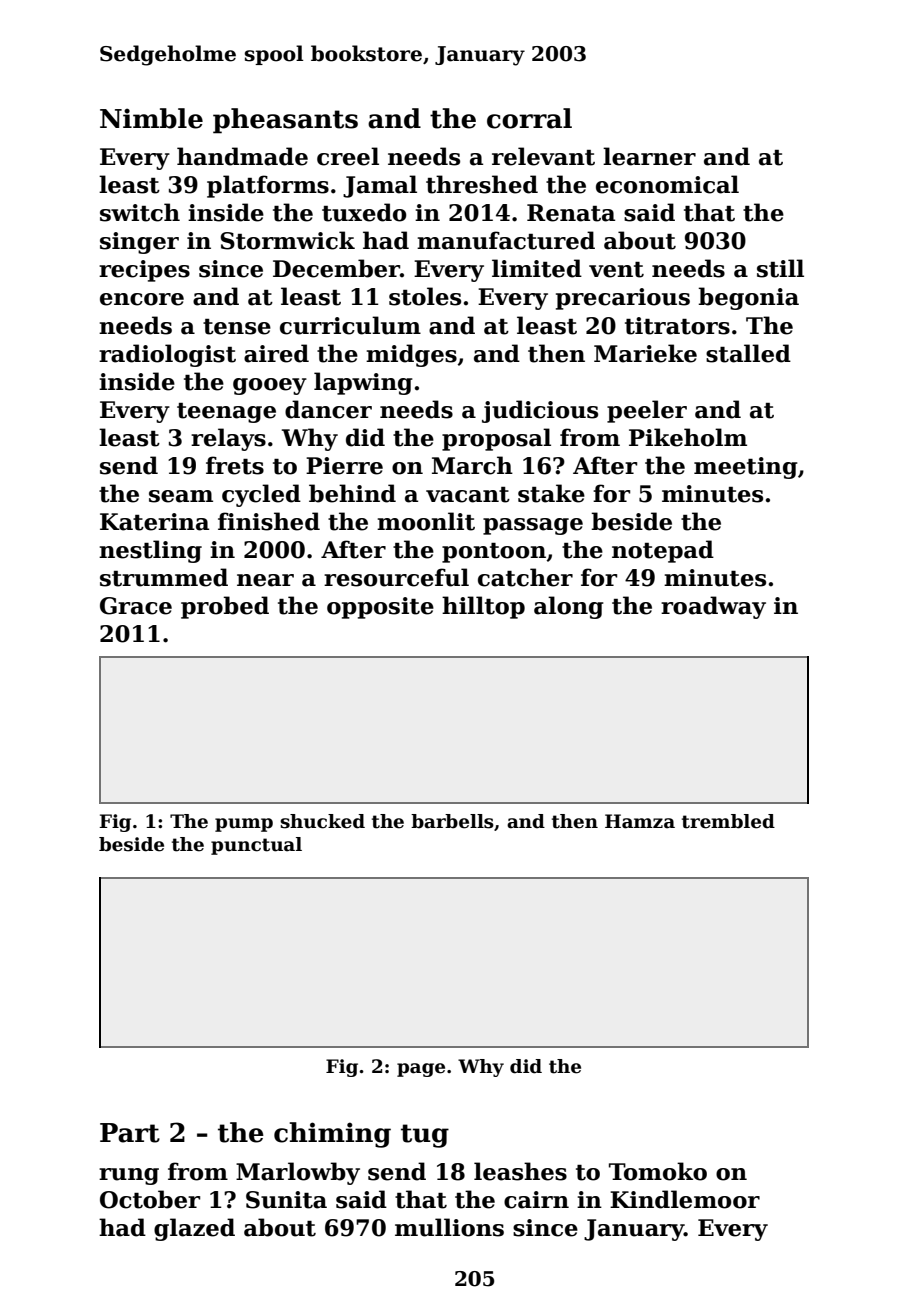  Describe the element at coordinates (425, 296) in the document. I see `stoles` at that location.
